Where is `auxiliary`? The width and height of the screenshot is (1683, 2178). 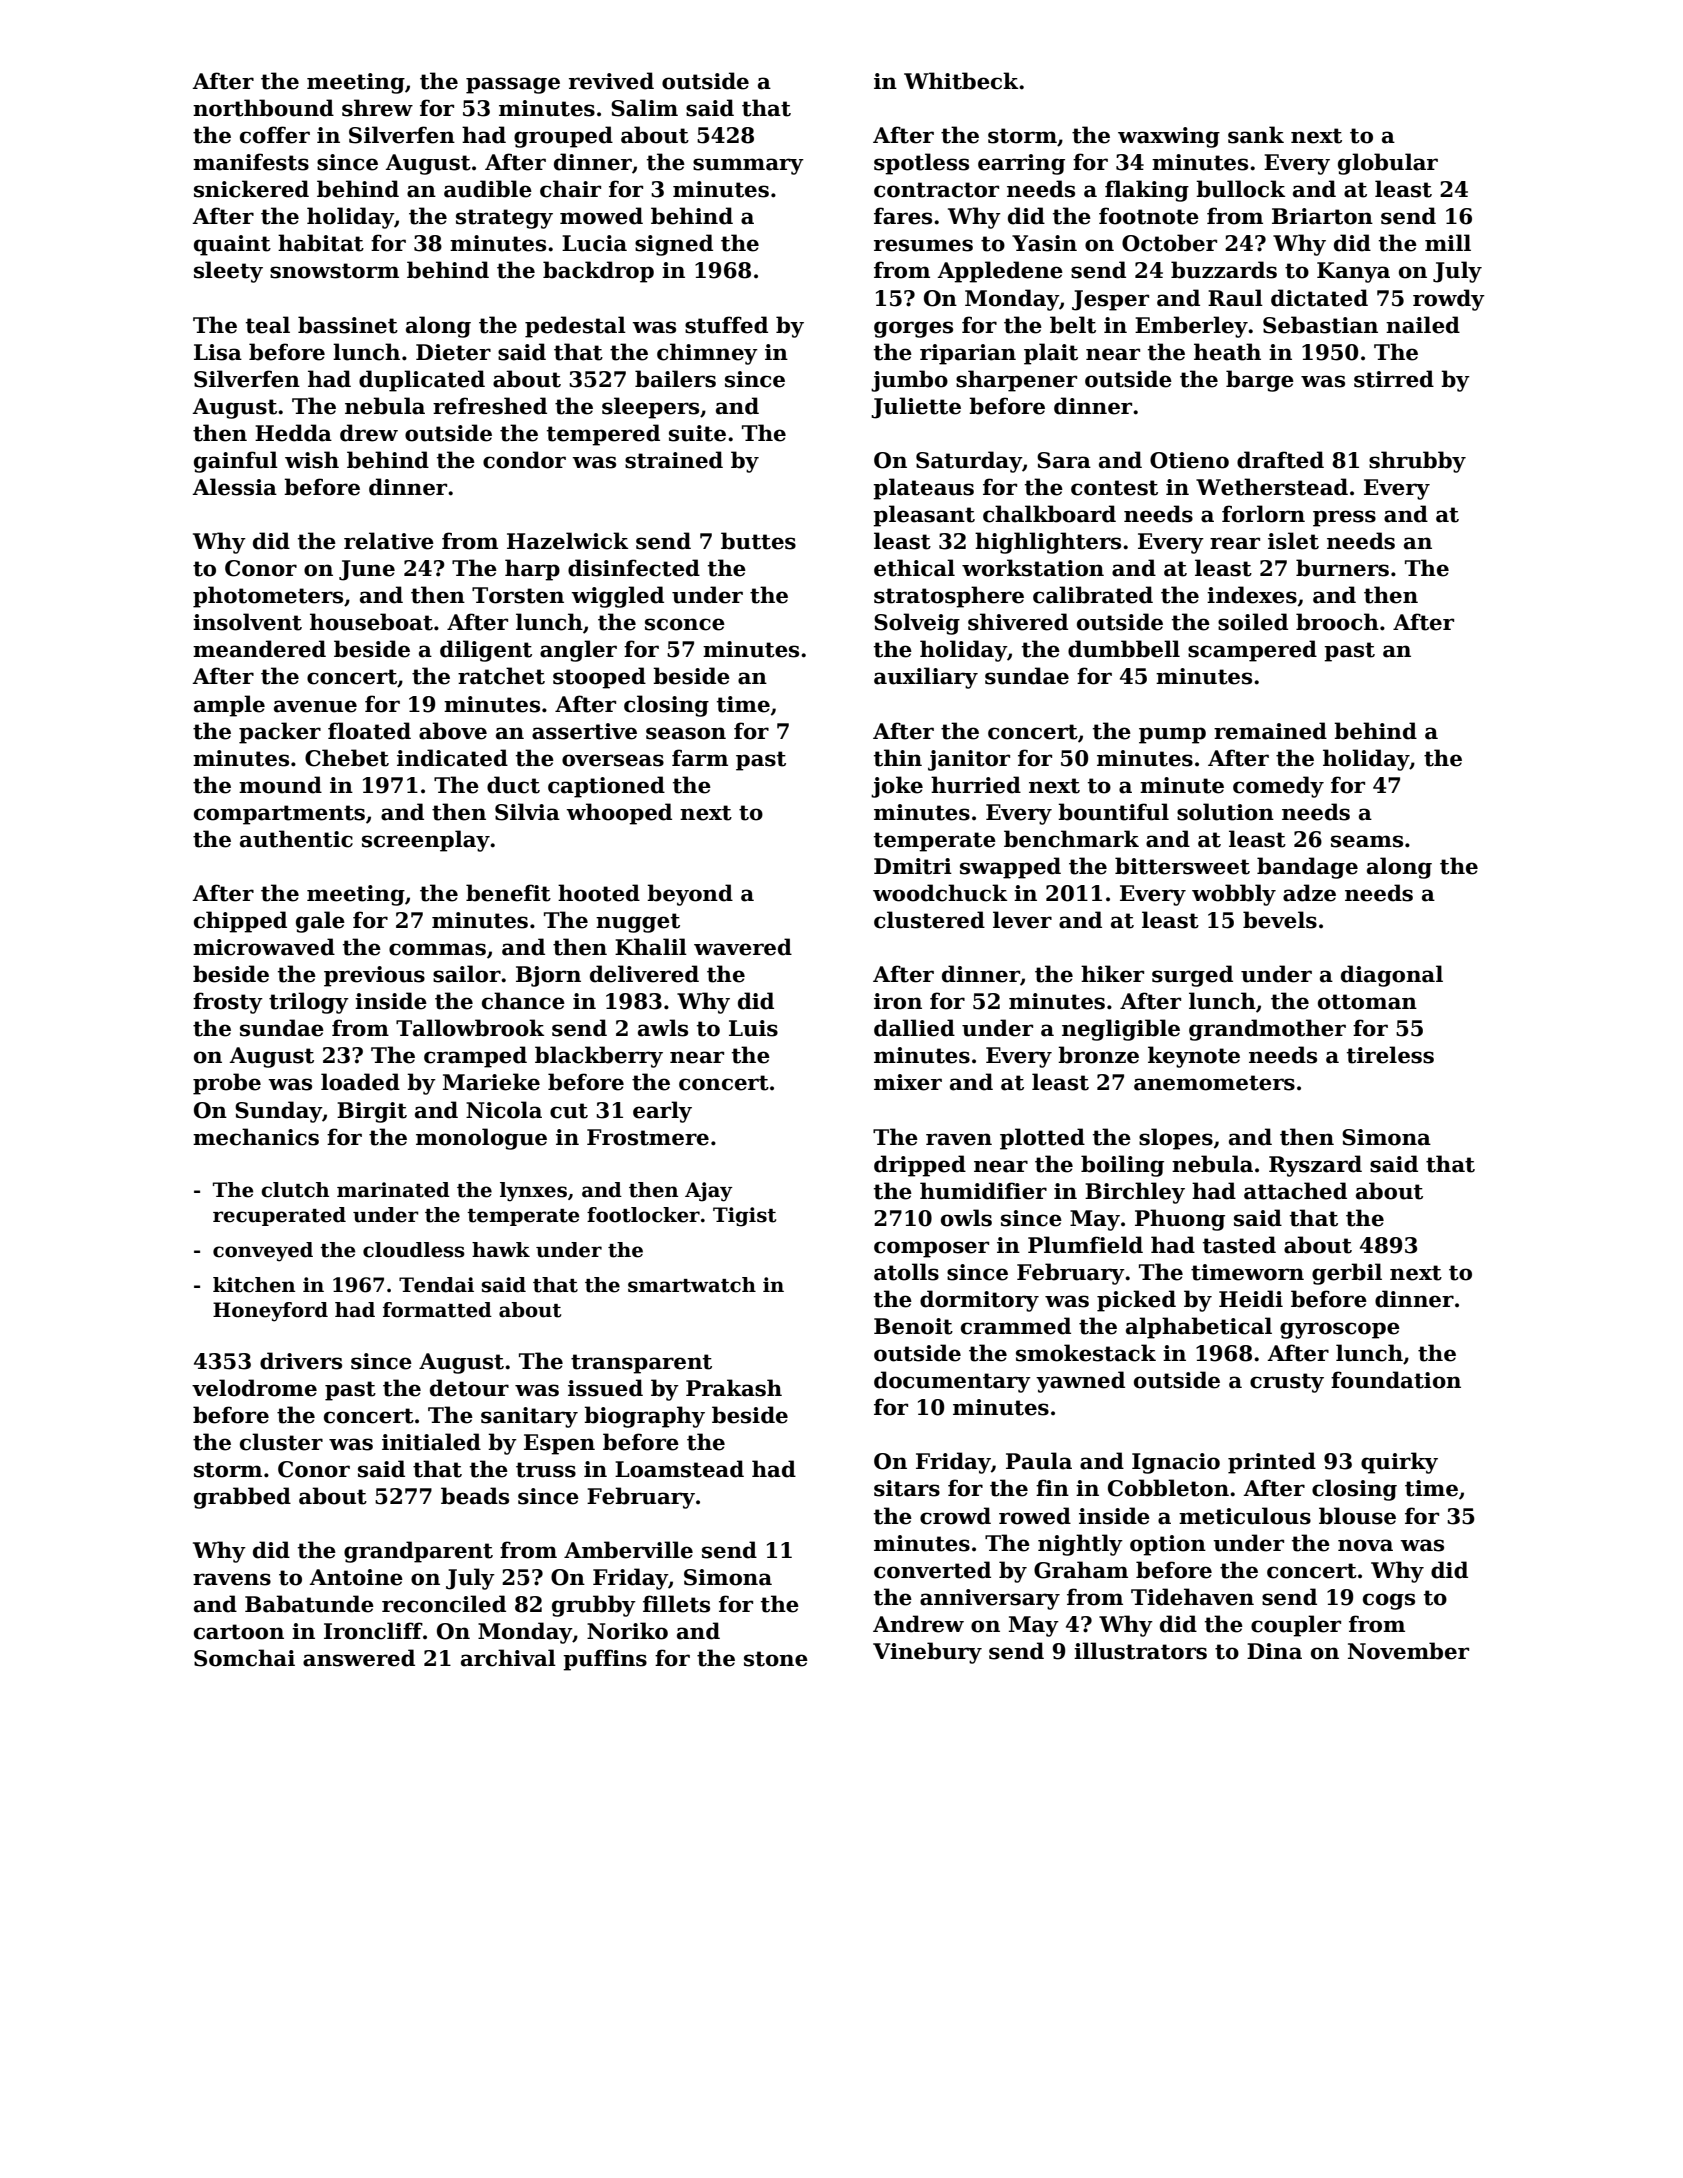 auxiliary is located at coordinates (926, 678).
